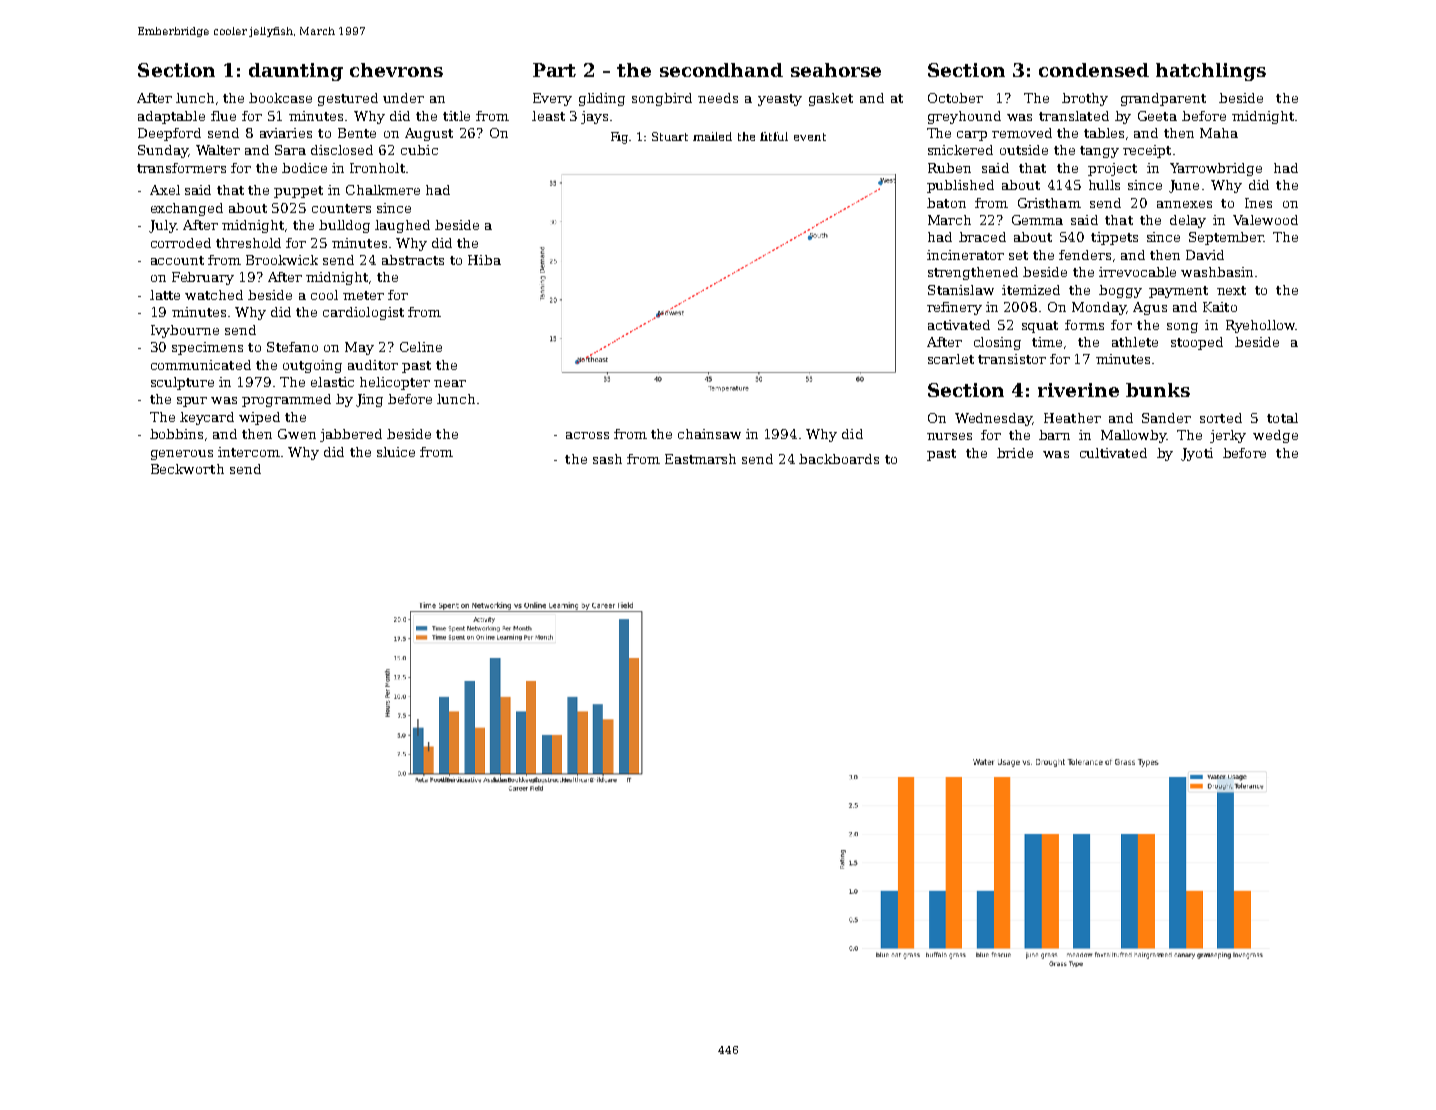 This screenshot has height=1110, width=1436. Describe the element at coordinates (709, 434) in the screenshot. I see `chainsaw` at that location.
